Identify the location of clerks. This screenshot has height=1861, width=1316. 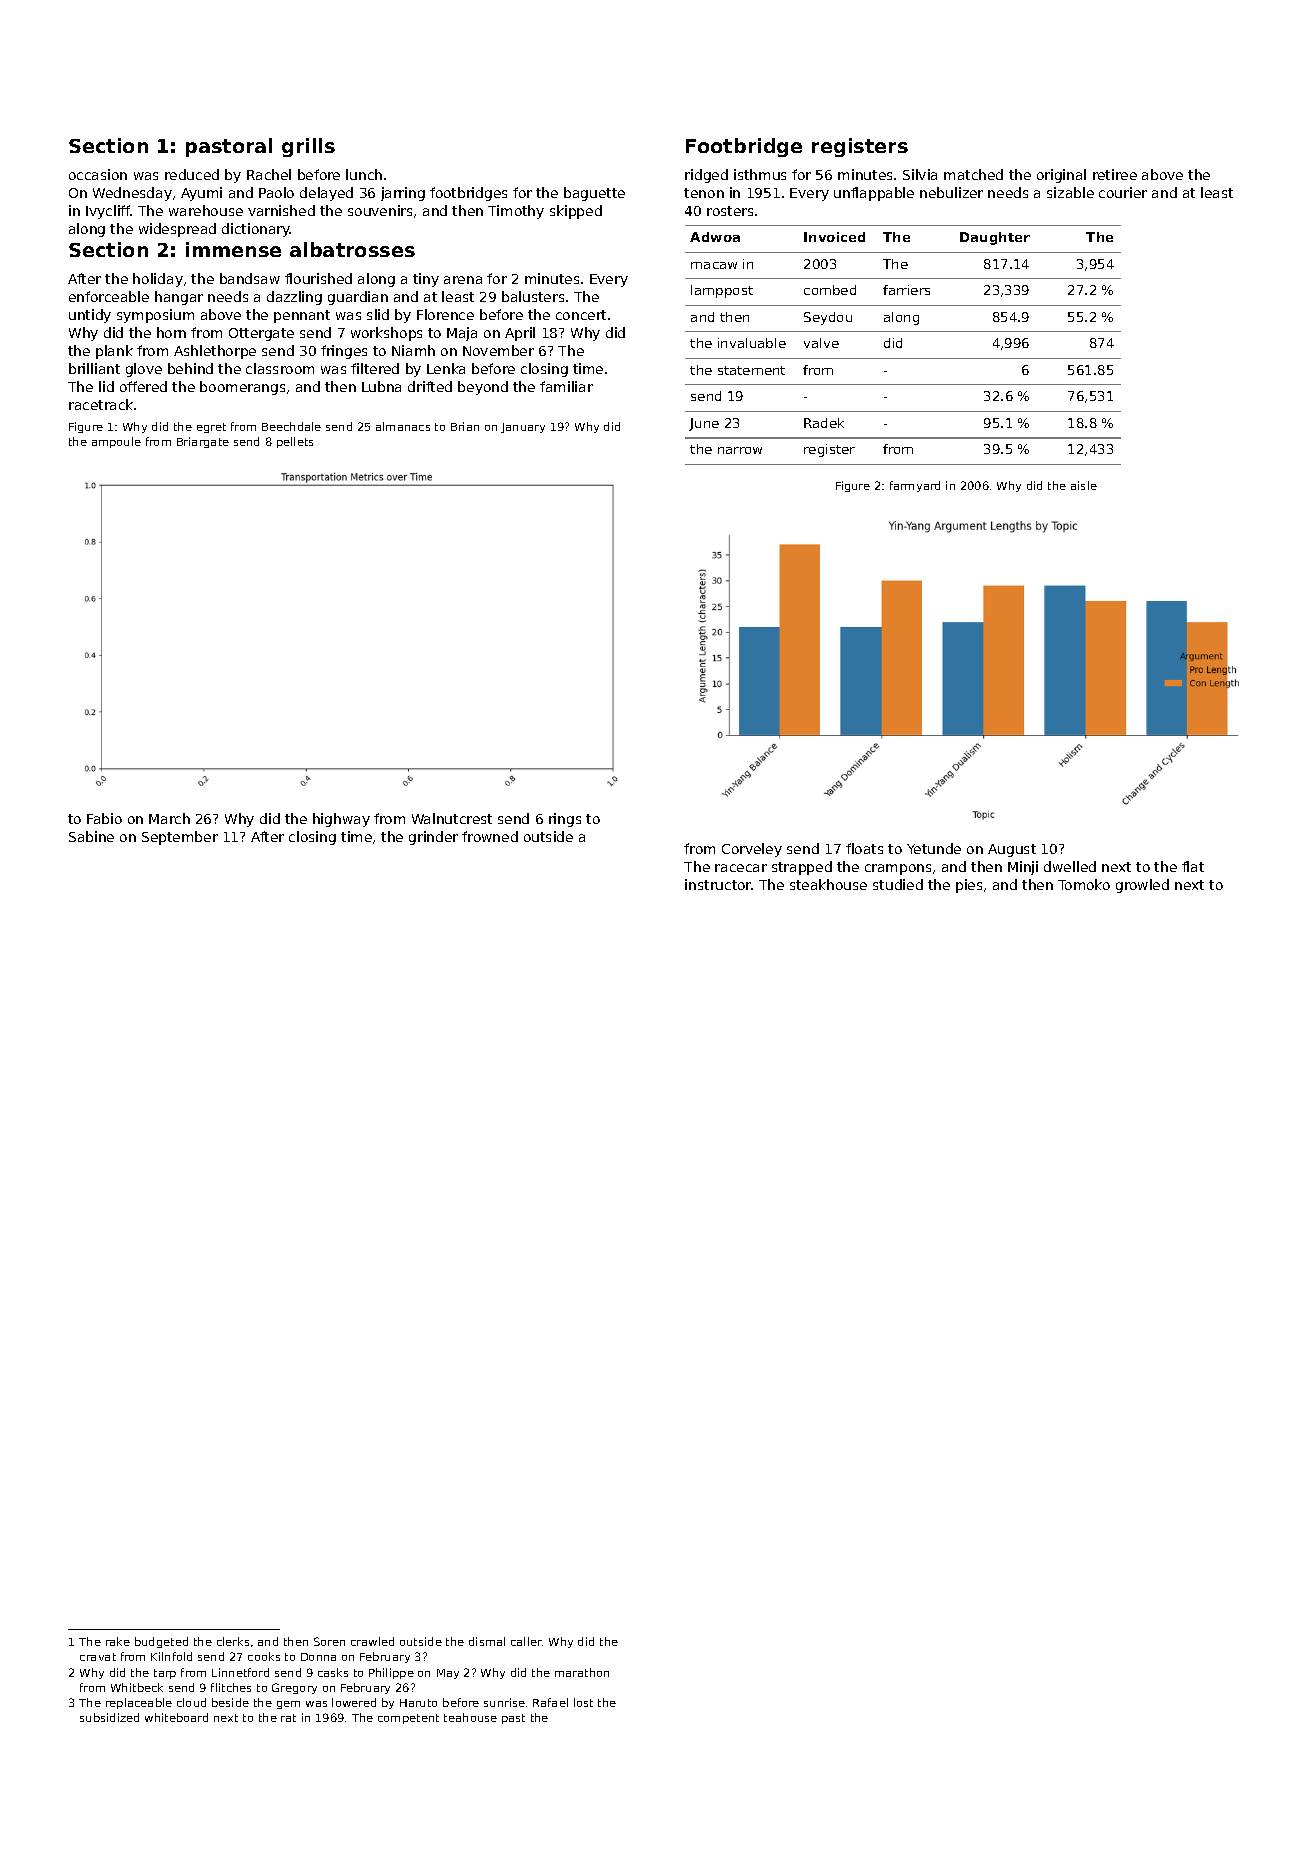
(233, 1641).
